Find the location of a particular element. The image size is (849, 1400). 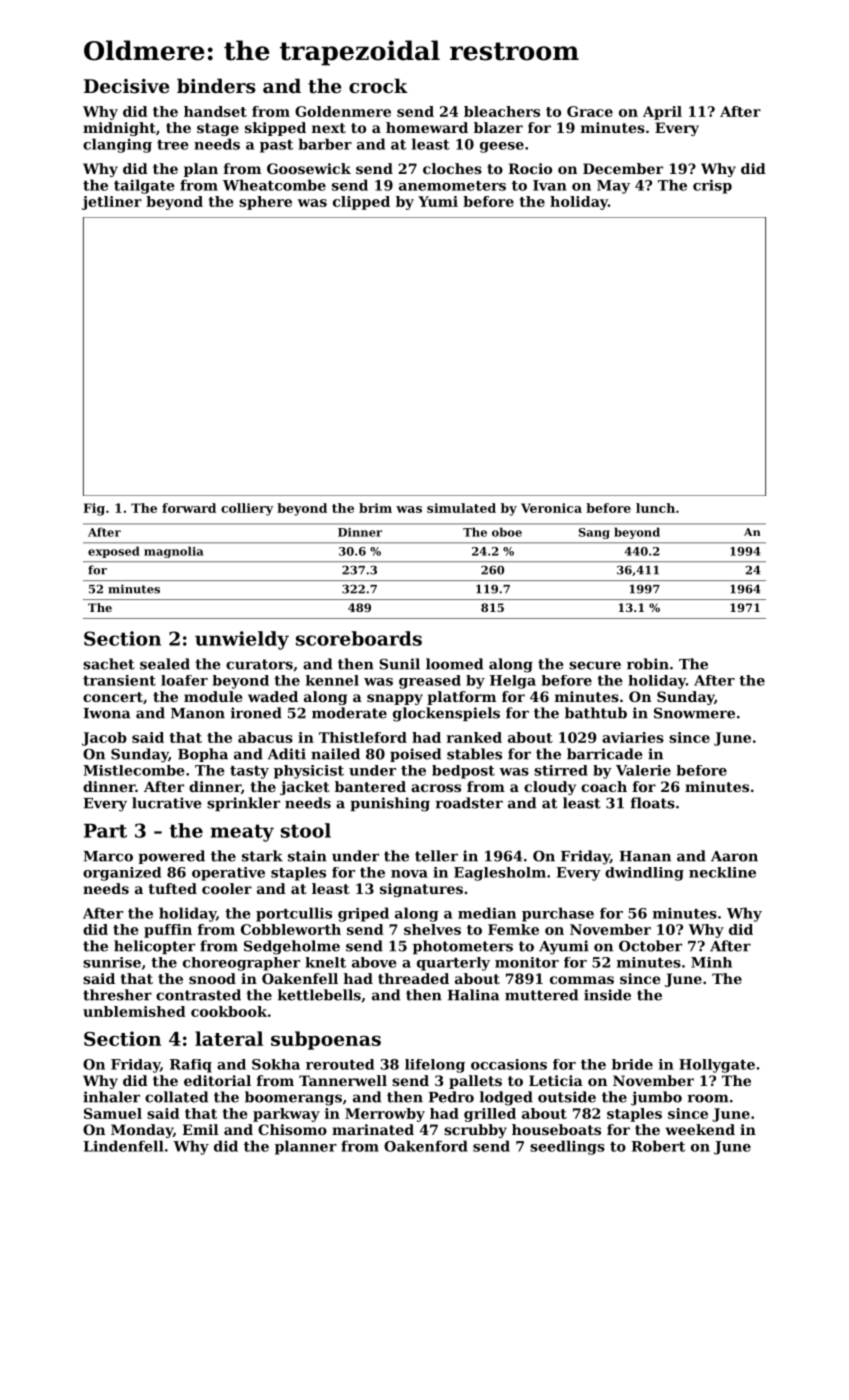

above is located at coordinates (374, 962).
